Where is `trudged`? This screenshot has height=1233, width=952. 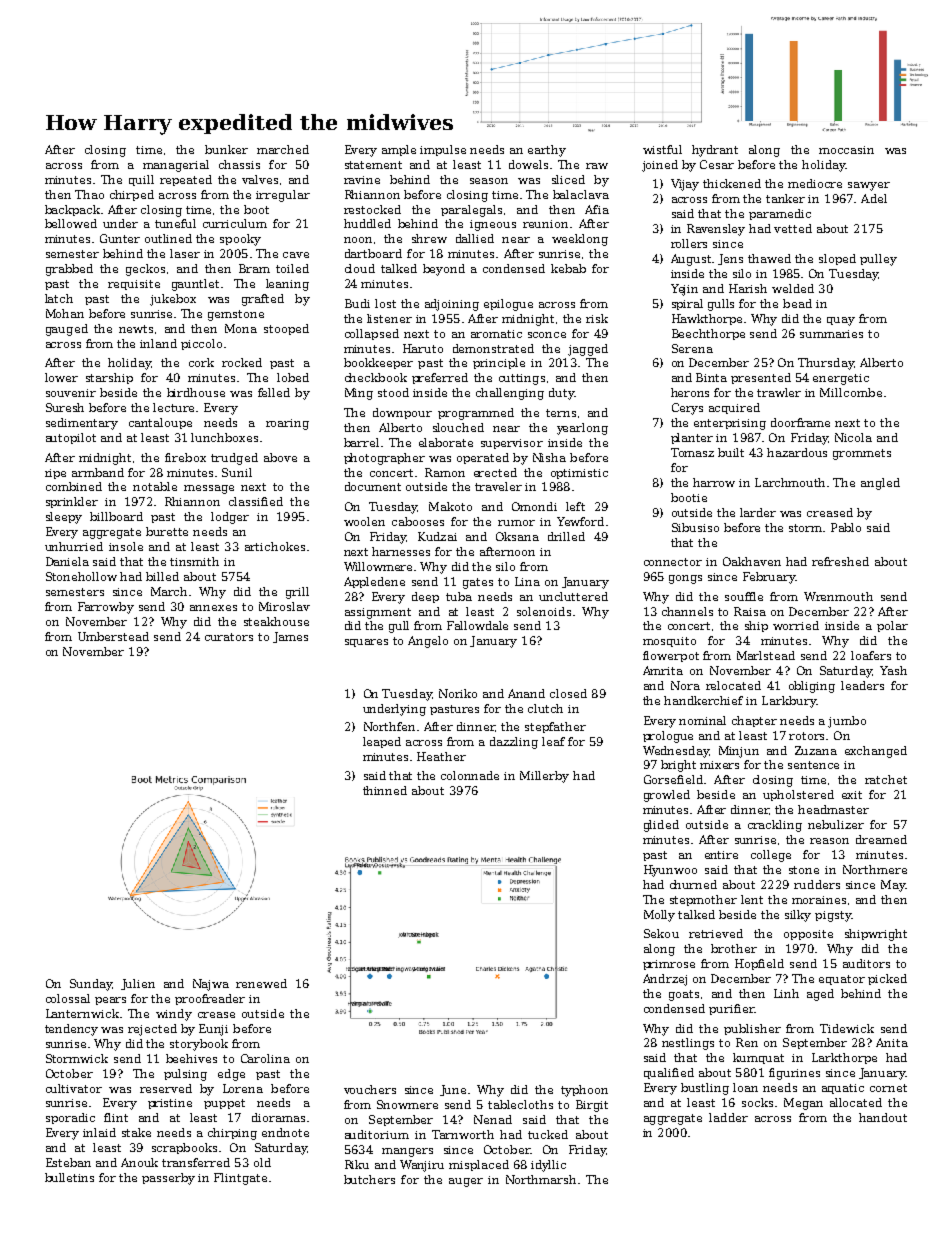 trudged is located at coordinates (234, 459).
